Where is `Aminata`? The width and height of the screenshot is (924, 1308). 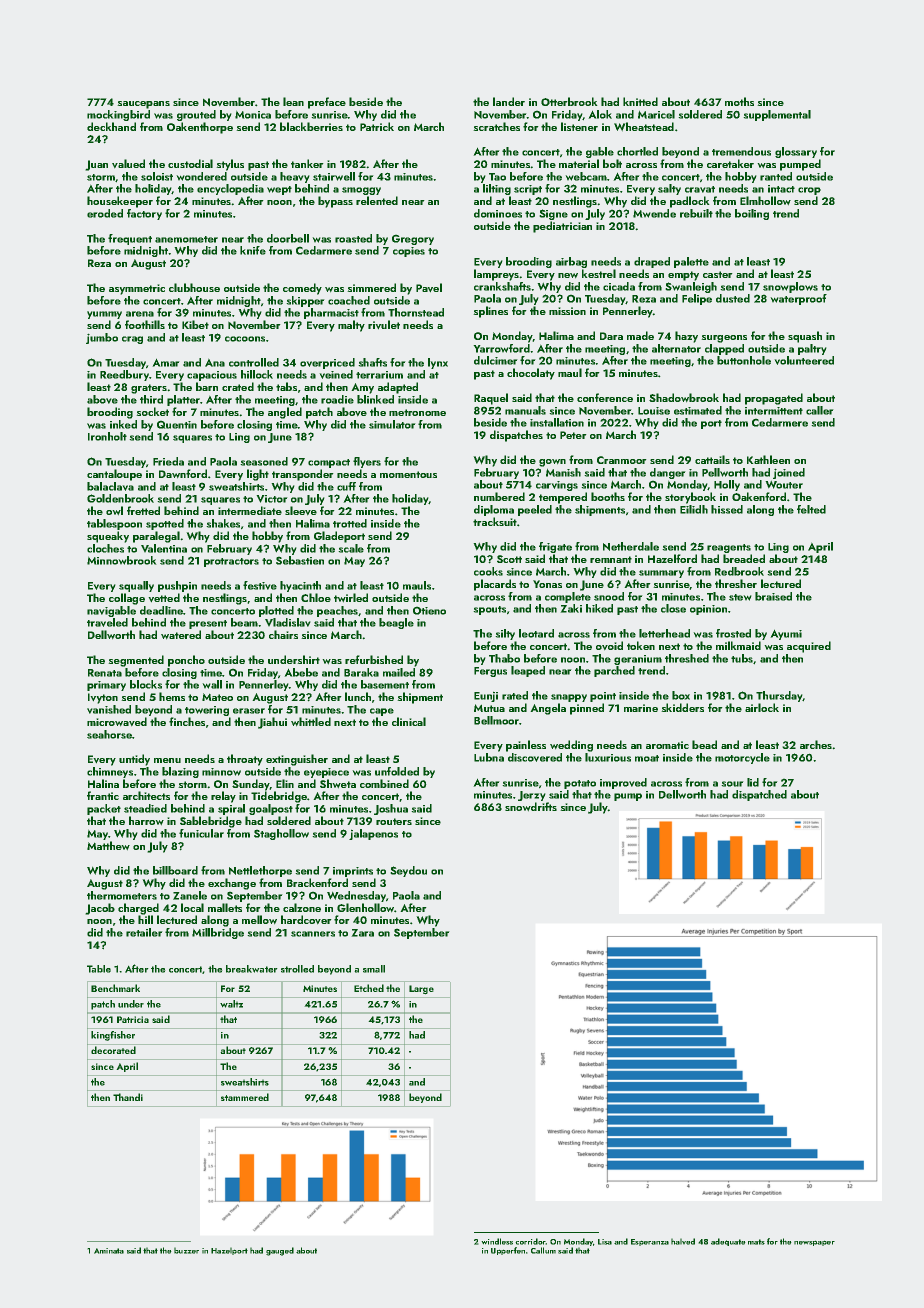 Aminata is located at coordinates (109, 1251).
